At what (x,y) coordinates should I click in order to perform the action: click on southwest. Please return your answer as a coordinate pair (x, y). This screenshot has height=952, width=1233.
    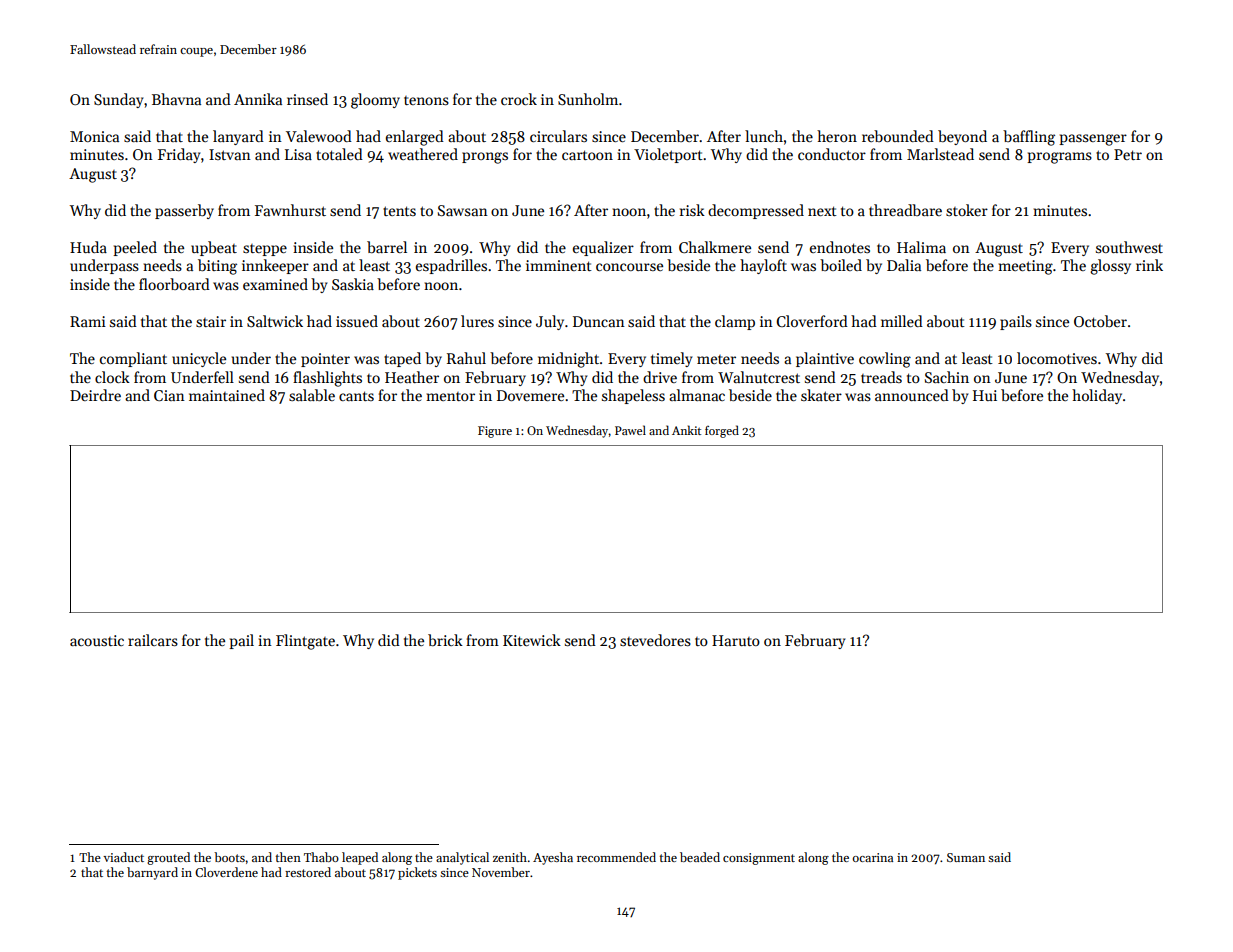
    Looking at the image, I should click on (1129, 247).
